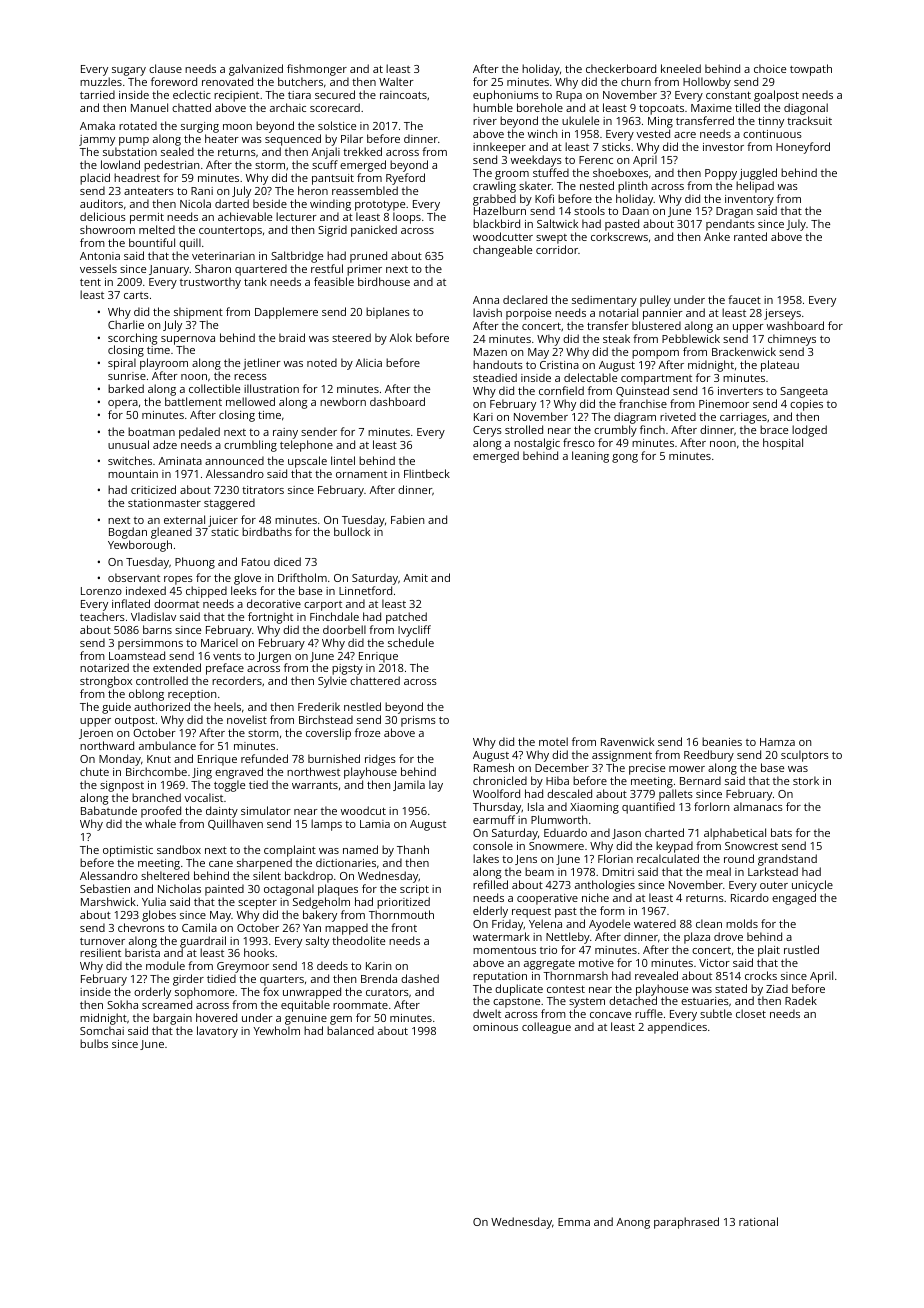  I want to click on schedule, so click(411, 642).
